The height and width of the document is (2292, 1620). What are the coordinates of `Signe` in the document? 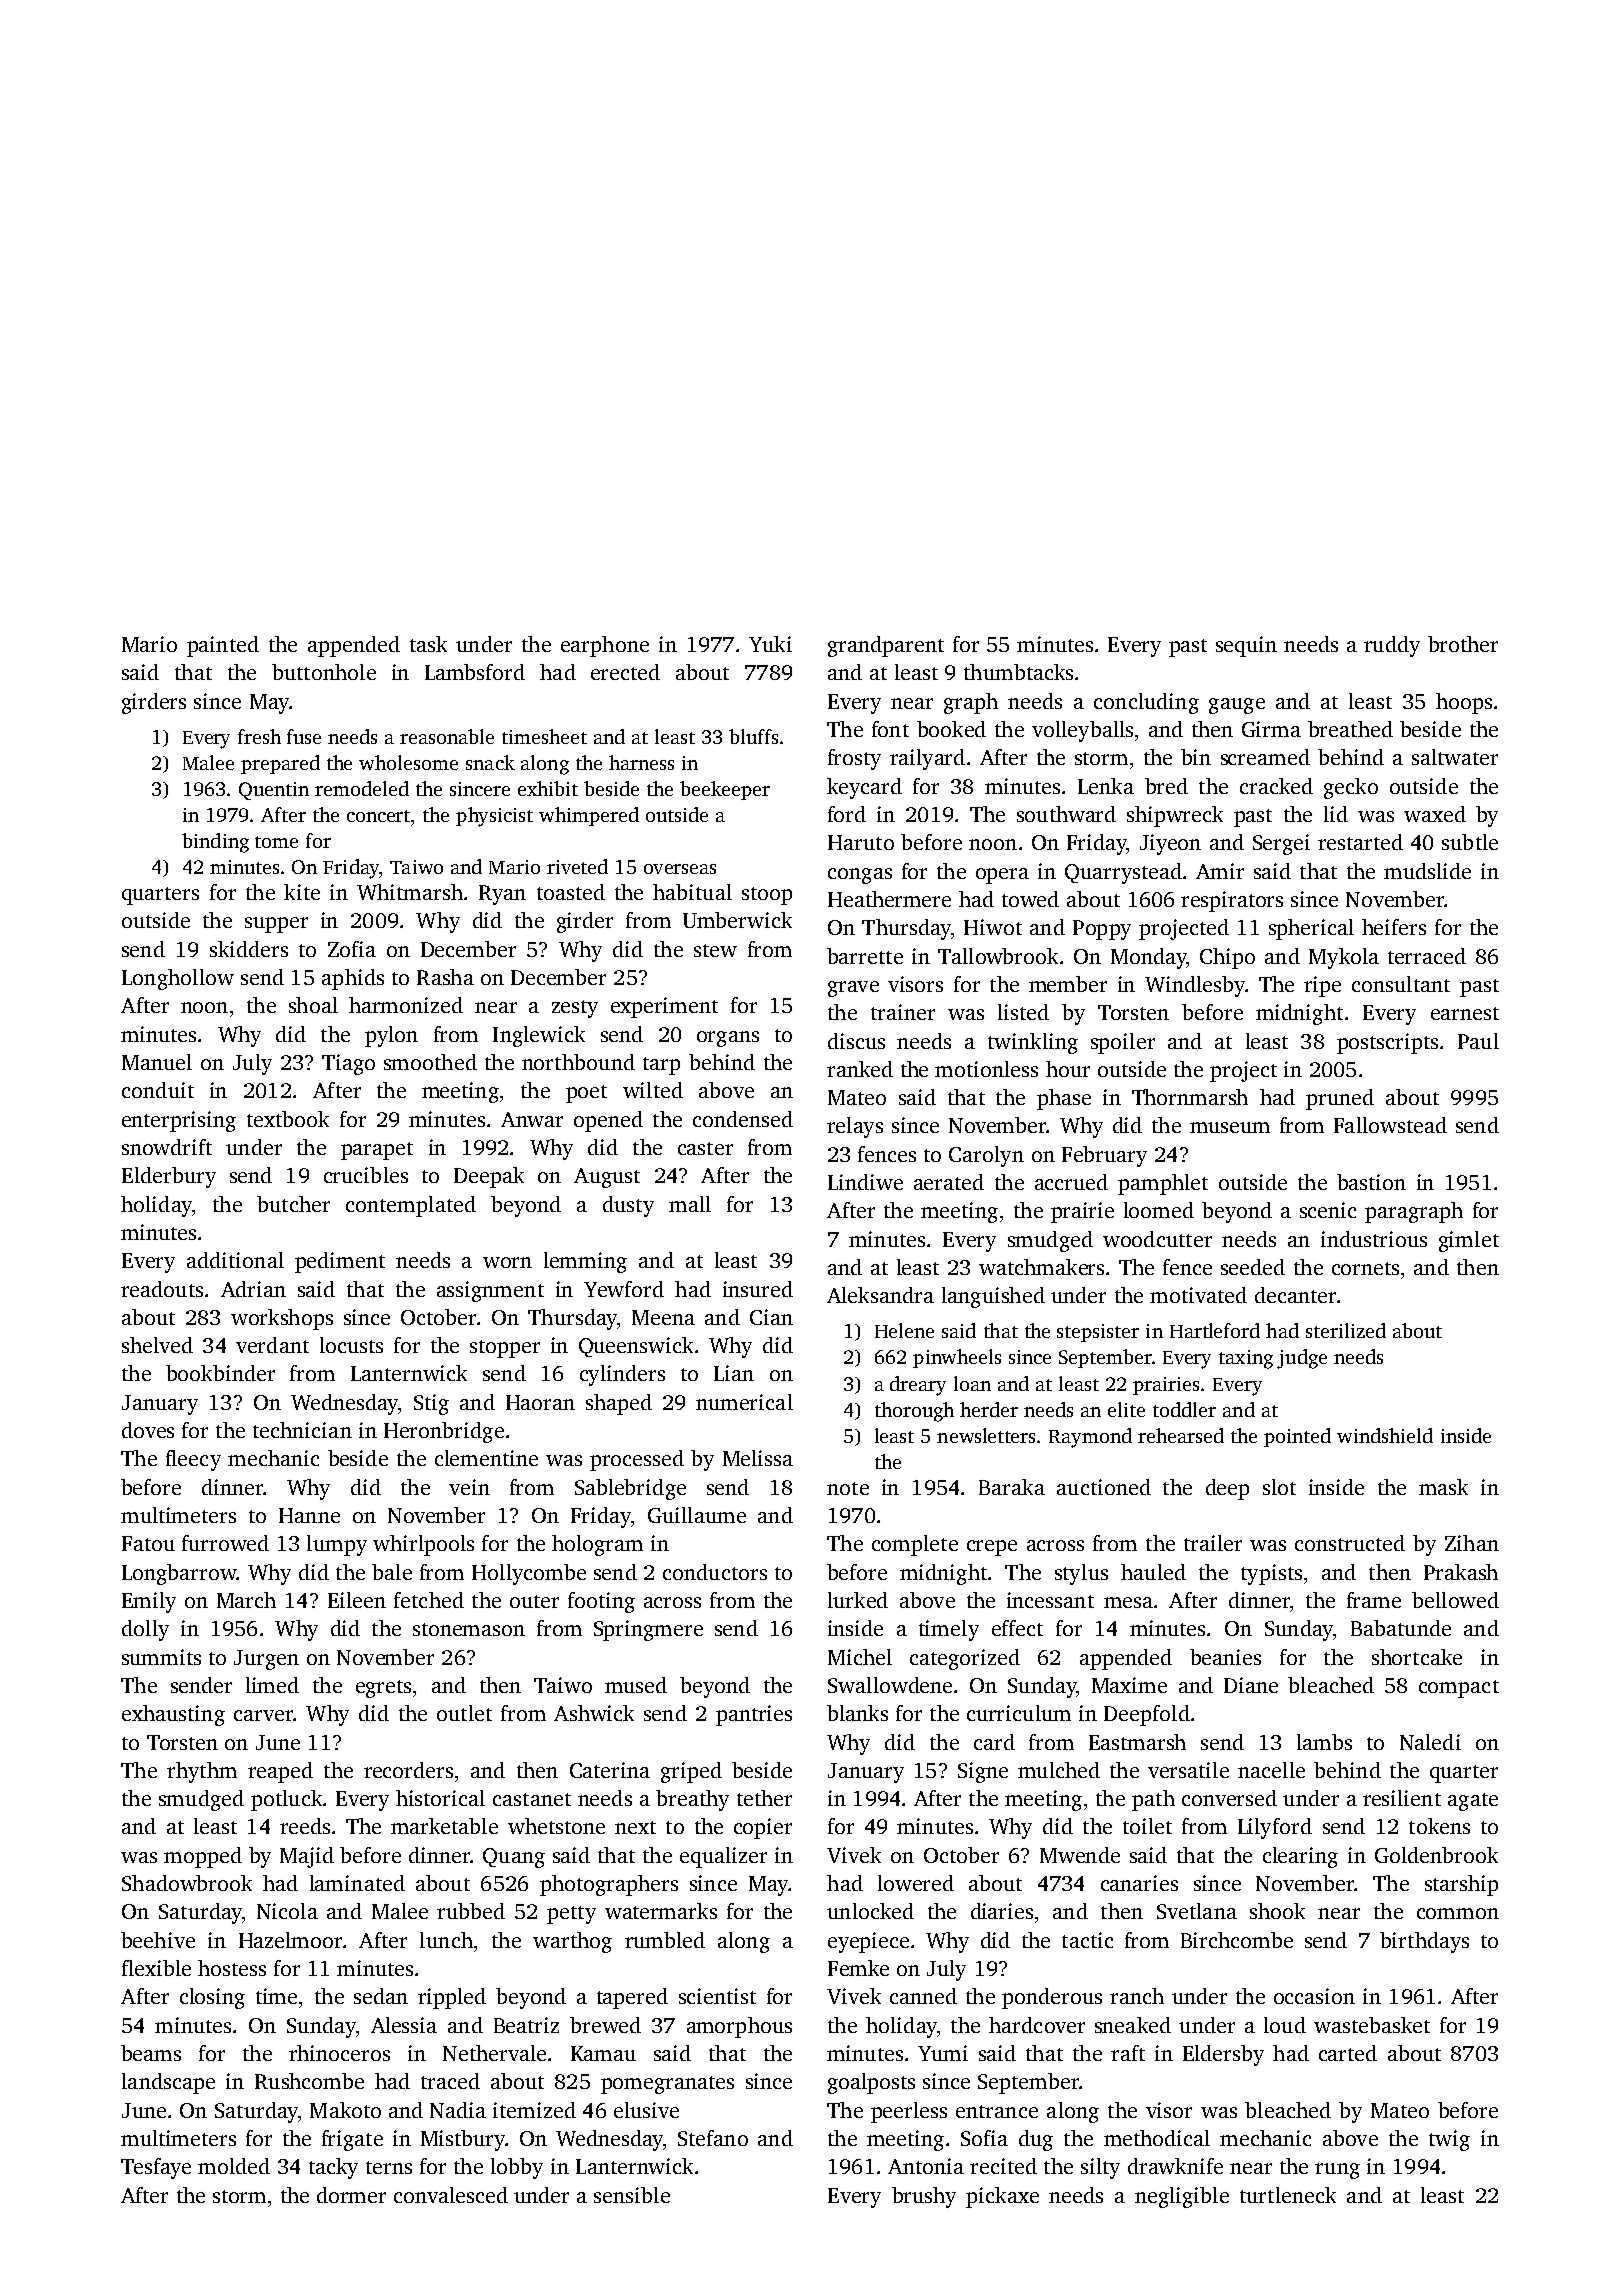 It's located at (983, 1772).
